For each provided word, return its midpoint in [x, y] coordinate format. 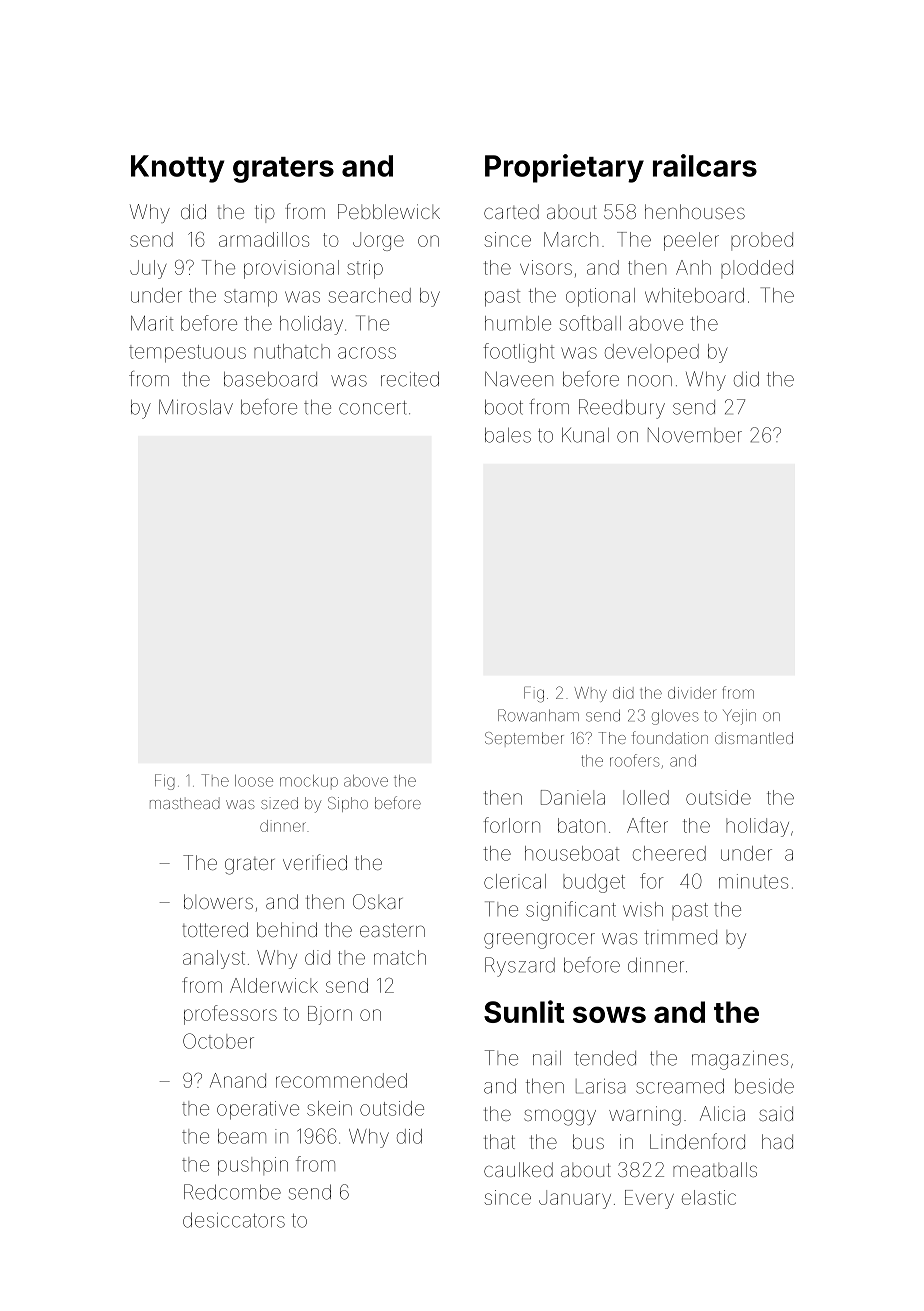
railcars [705, 165]
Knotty [178, 169]
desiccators [234, 1220]
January [575, 1199]
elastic [709, 1197]
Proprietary [564, 168]
